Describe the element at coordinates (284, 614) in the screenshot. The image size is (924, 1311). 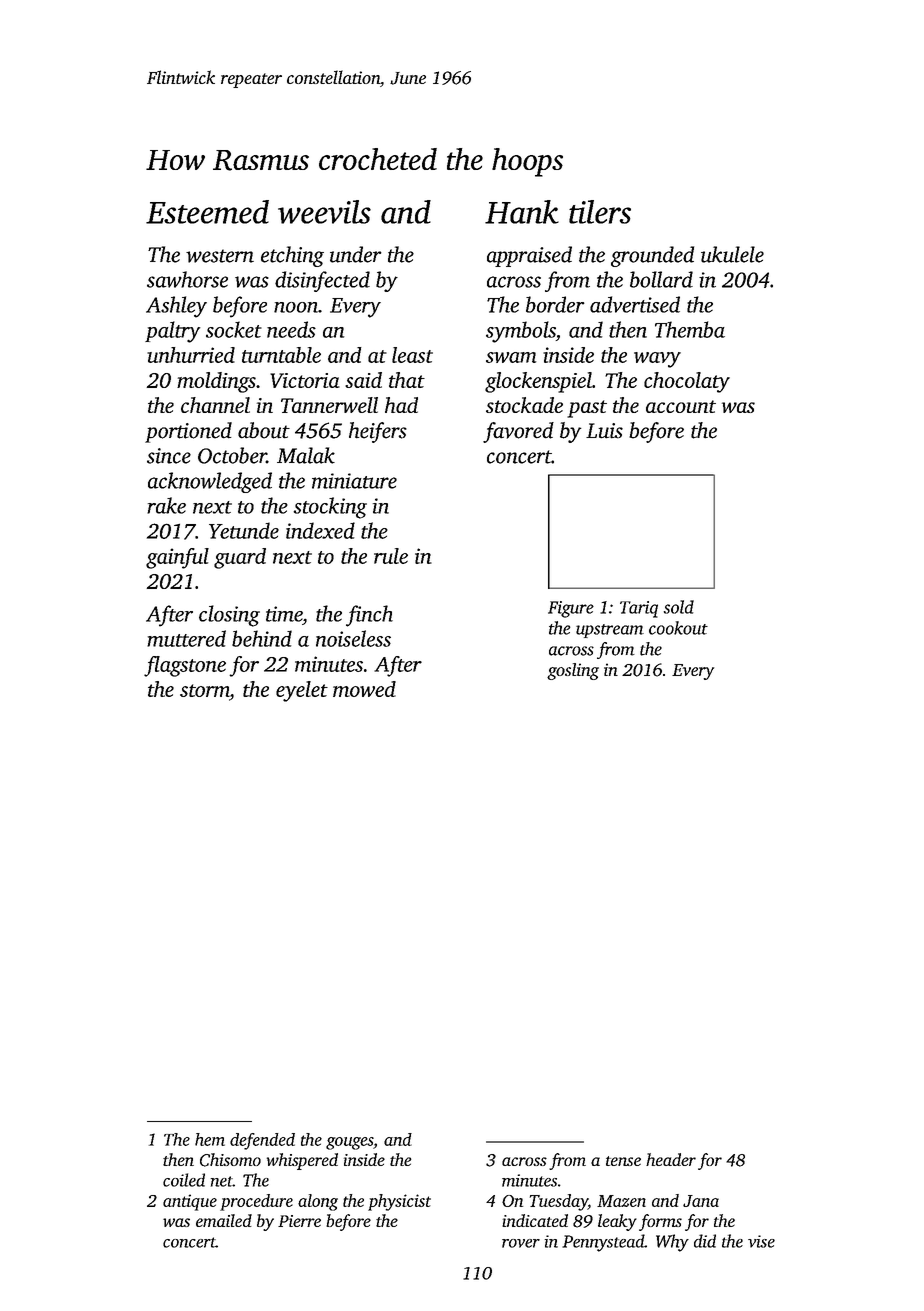
I see `time` at that location.
